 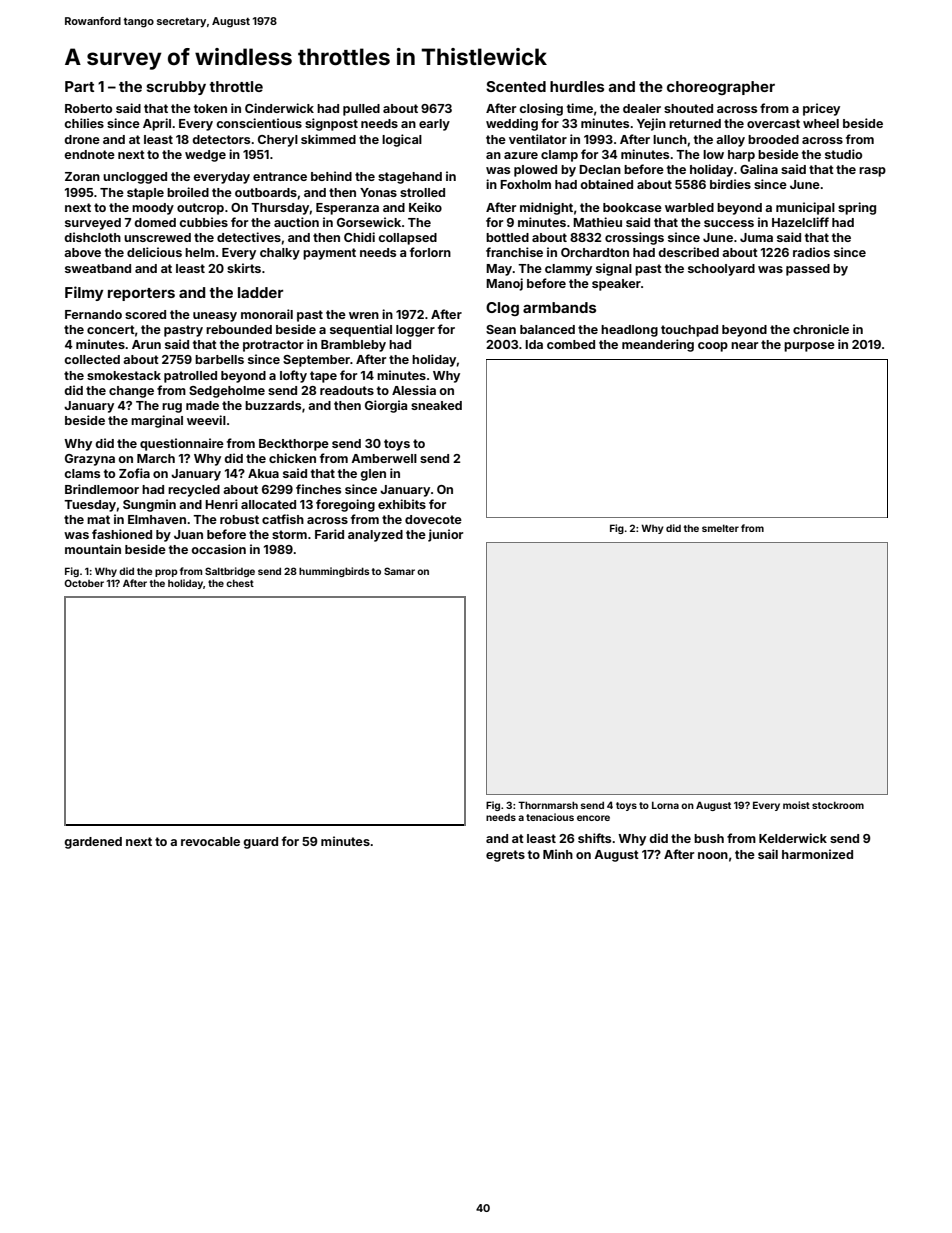 I want to click on moist, so click(x=796, y=805).
